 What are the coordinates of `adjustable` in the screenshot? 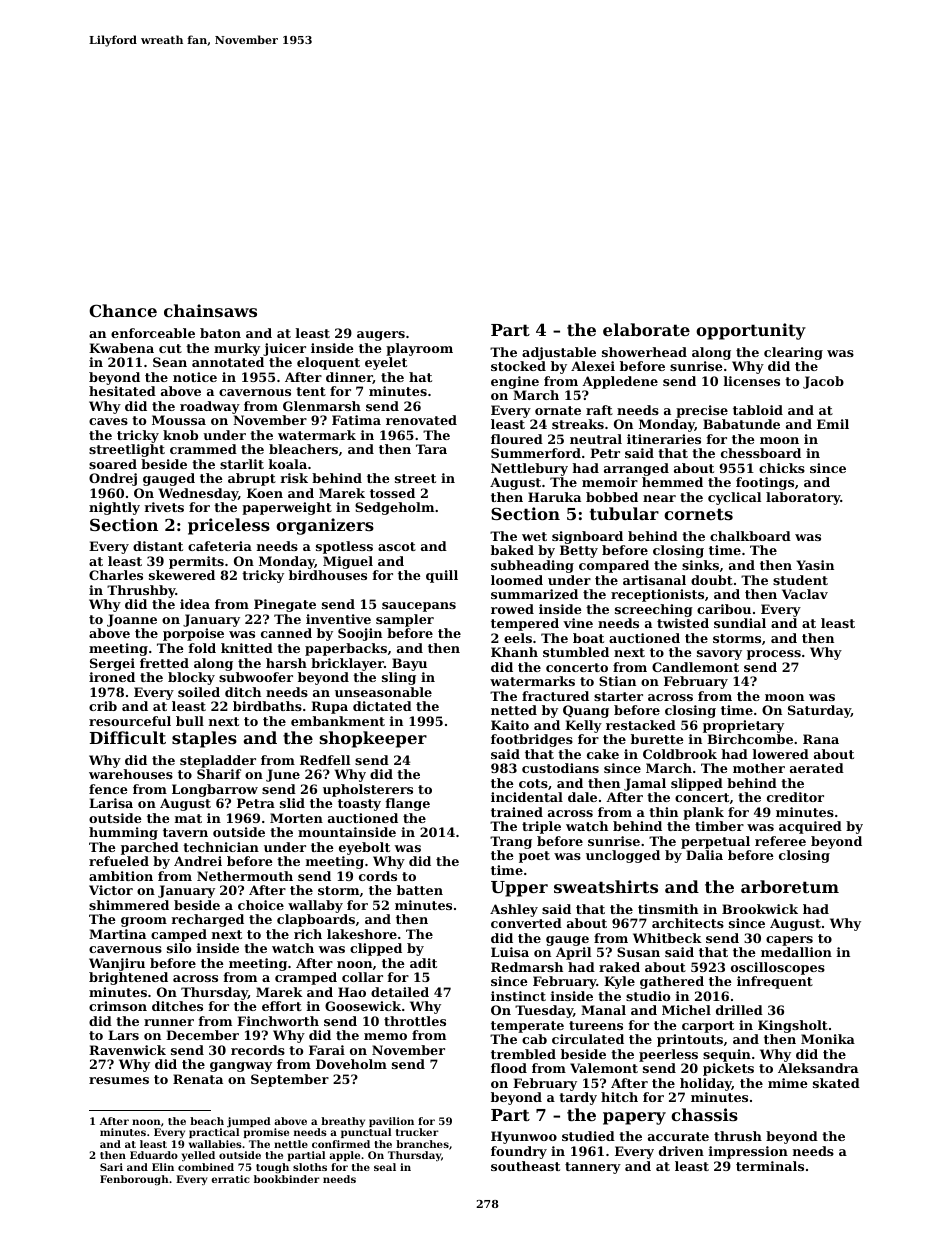 It's located at (559, 353).
